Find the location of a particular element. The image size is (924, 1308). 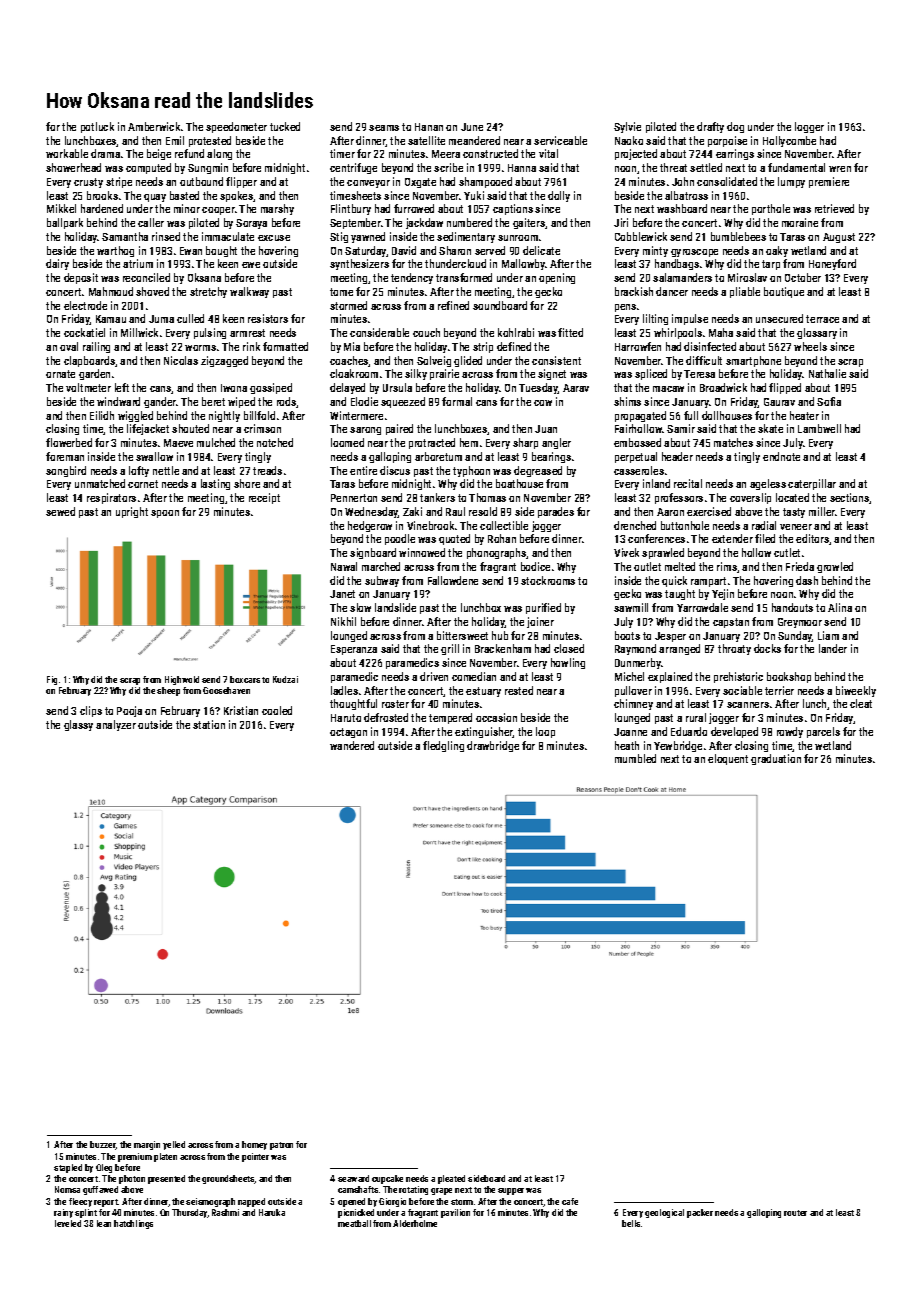

delicate is located at coordinates (541, 250).
